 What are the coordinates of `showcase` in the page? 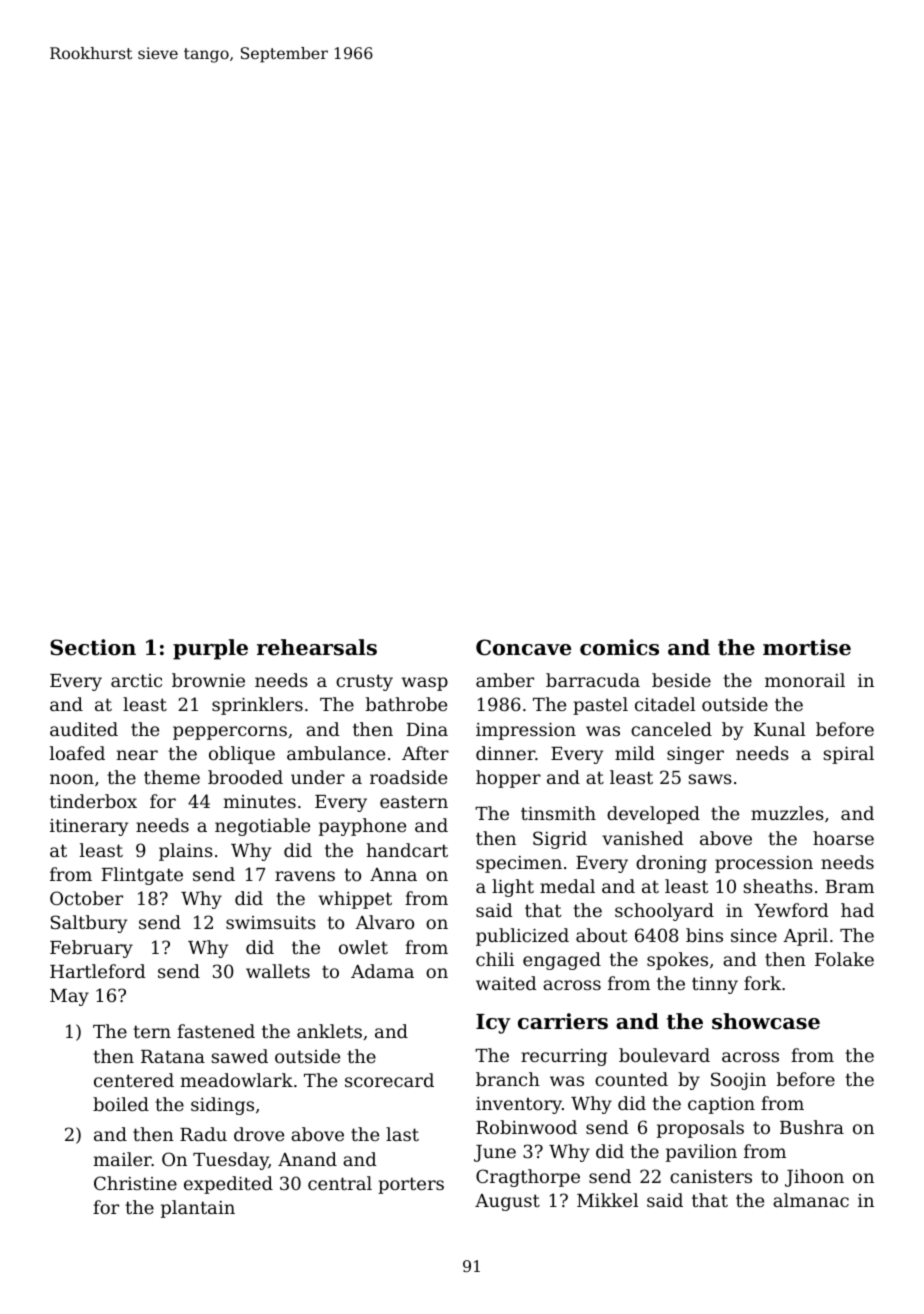 It's located at (766, 1021).
